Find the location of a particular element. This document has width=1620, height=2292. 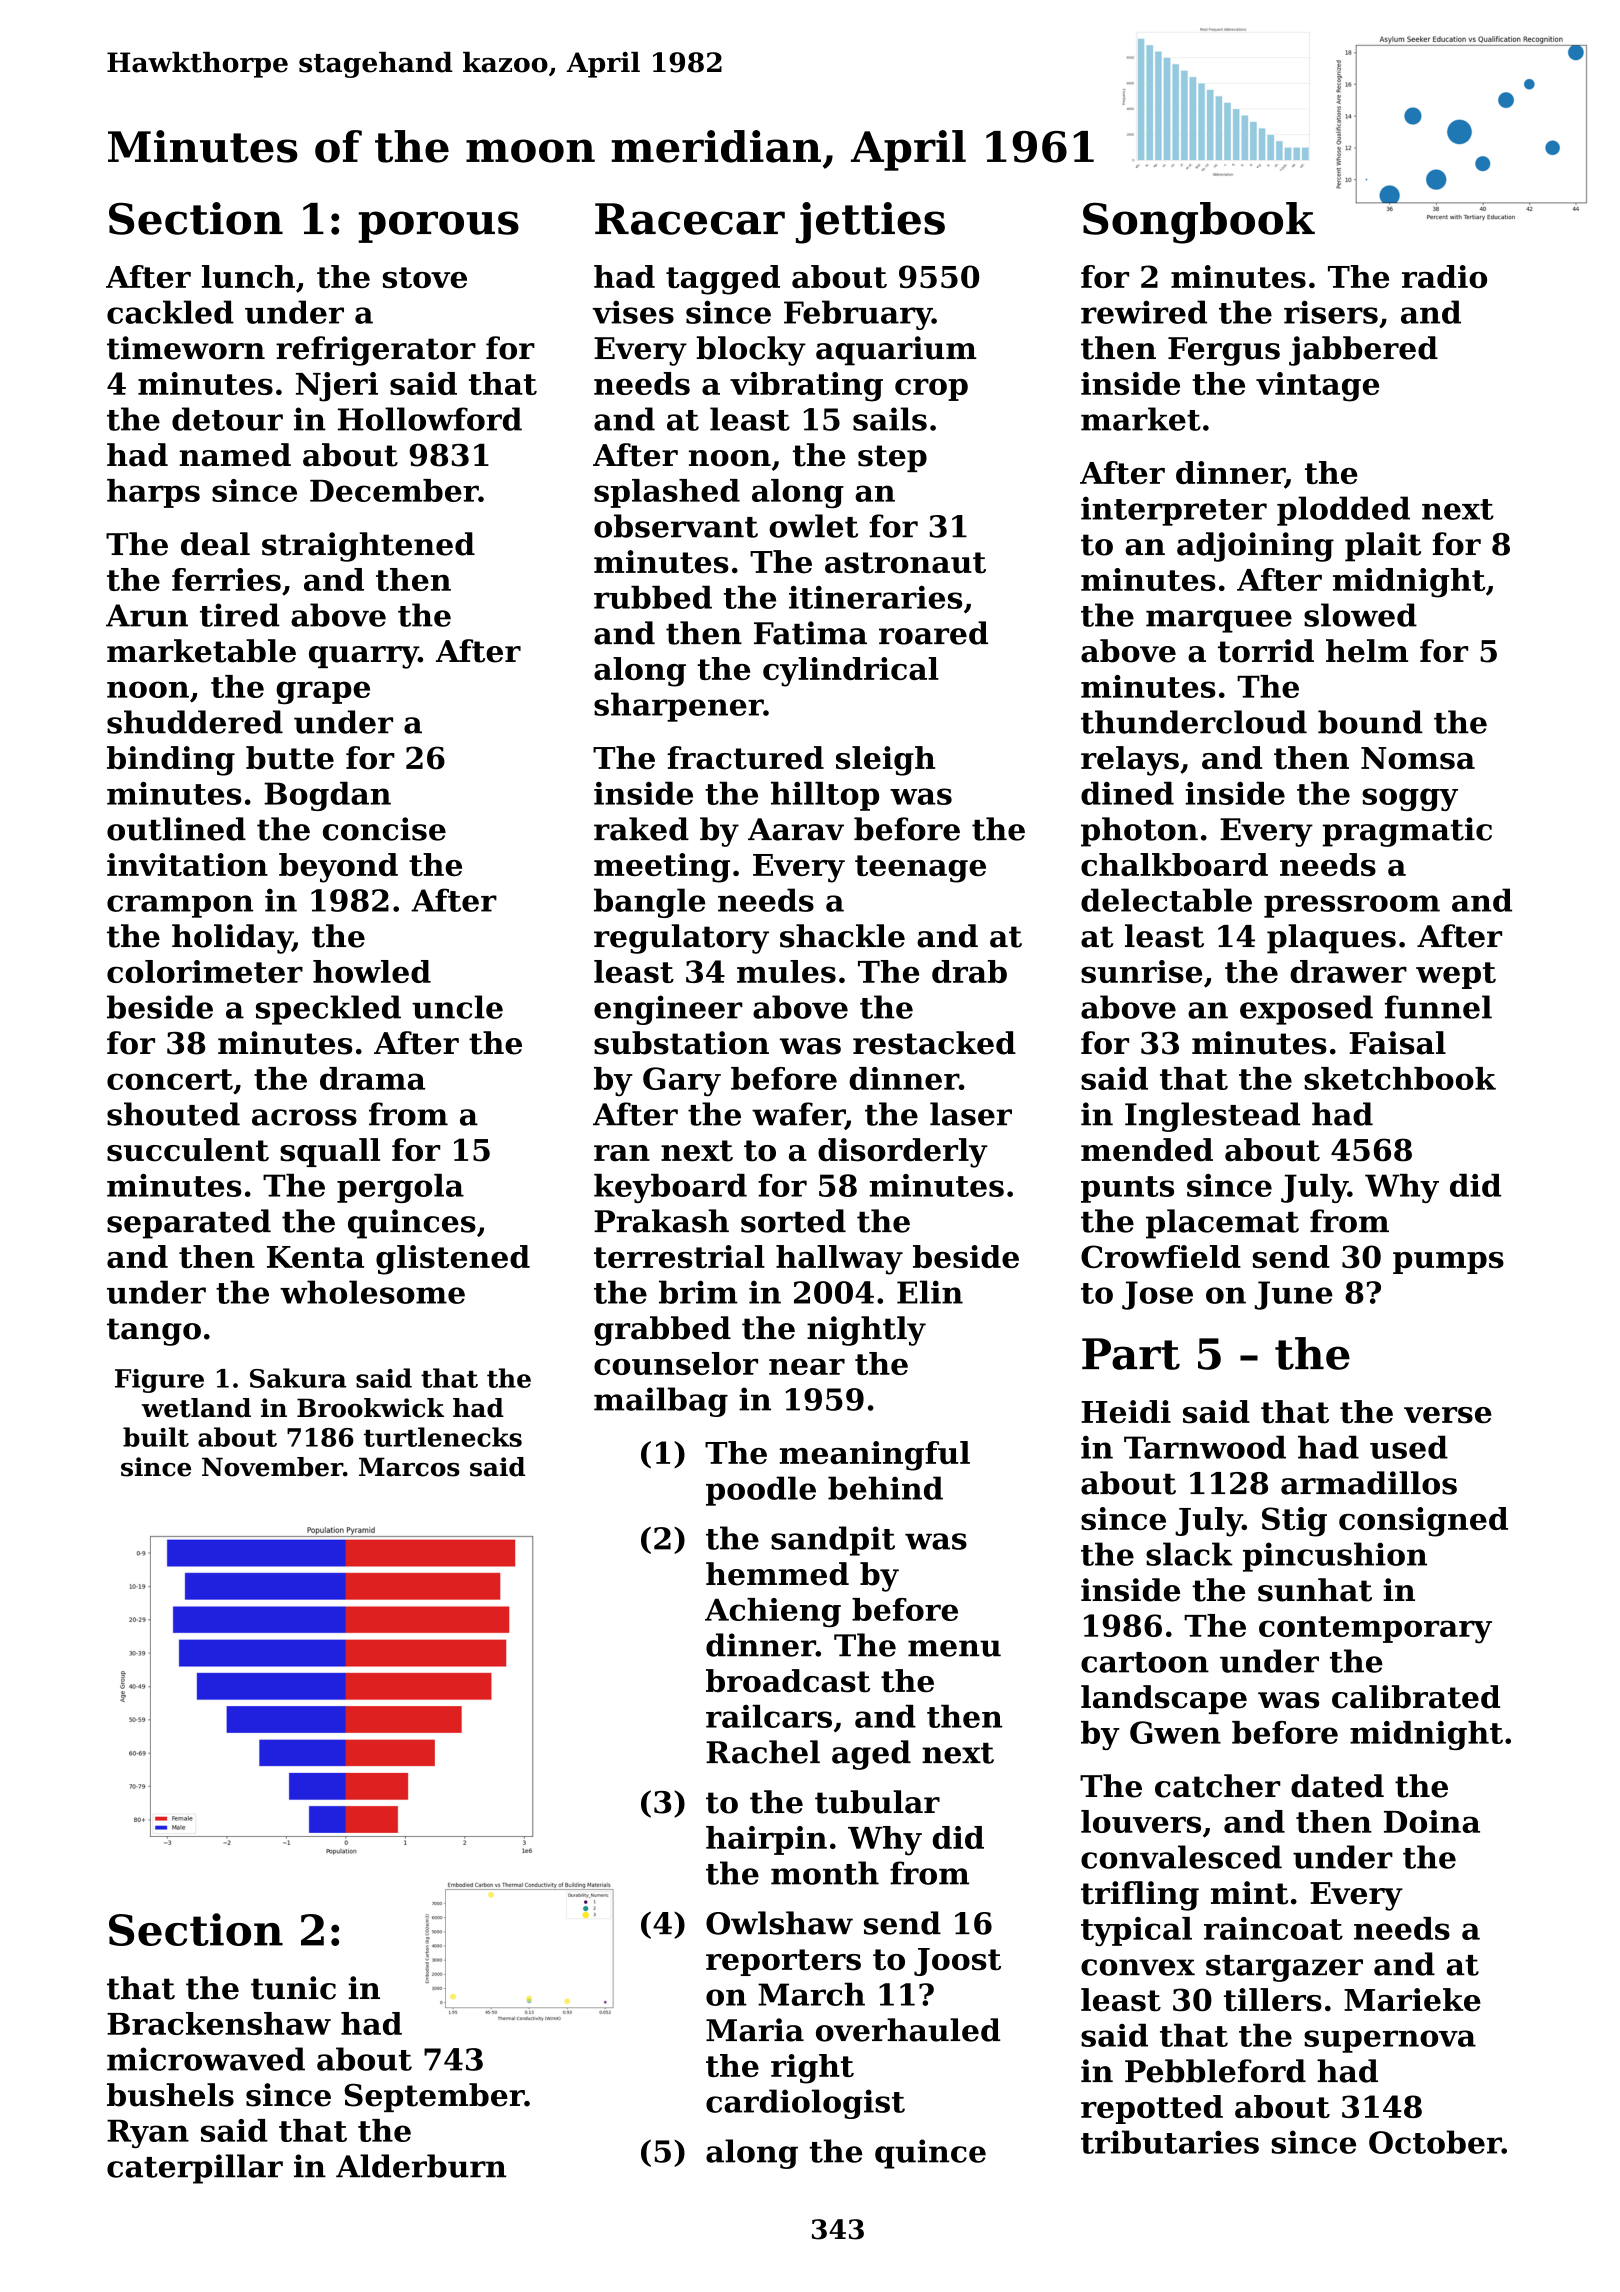

succulent is located at coordinates (188, 1150).
